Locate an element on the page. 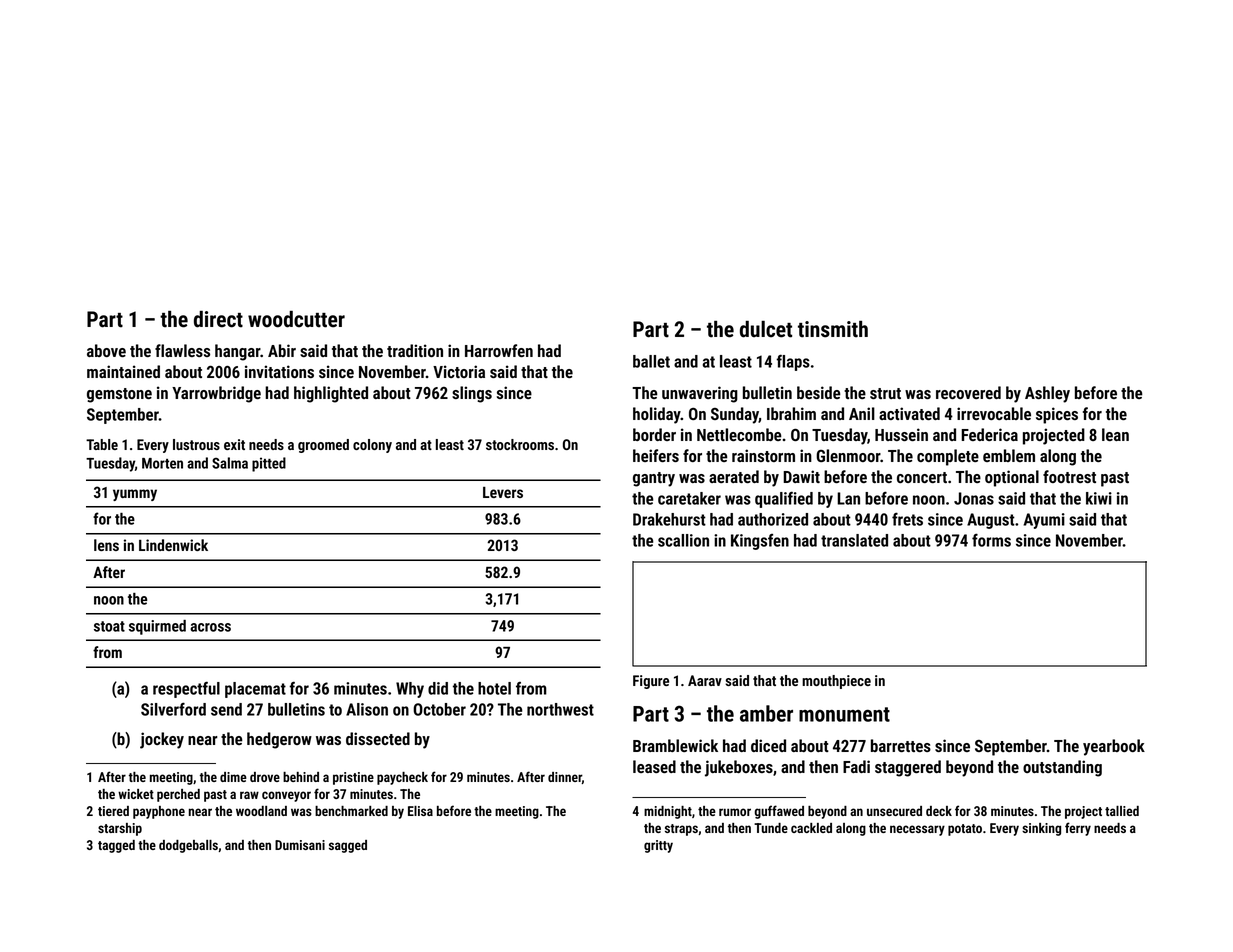  tinsmith is located at coordinates (833, 329).
